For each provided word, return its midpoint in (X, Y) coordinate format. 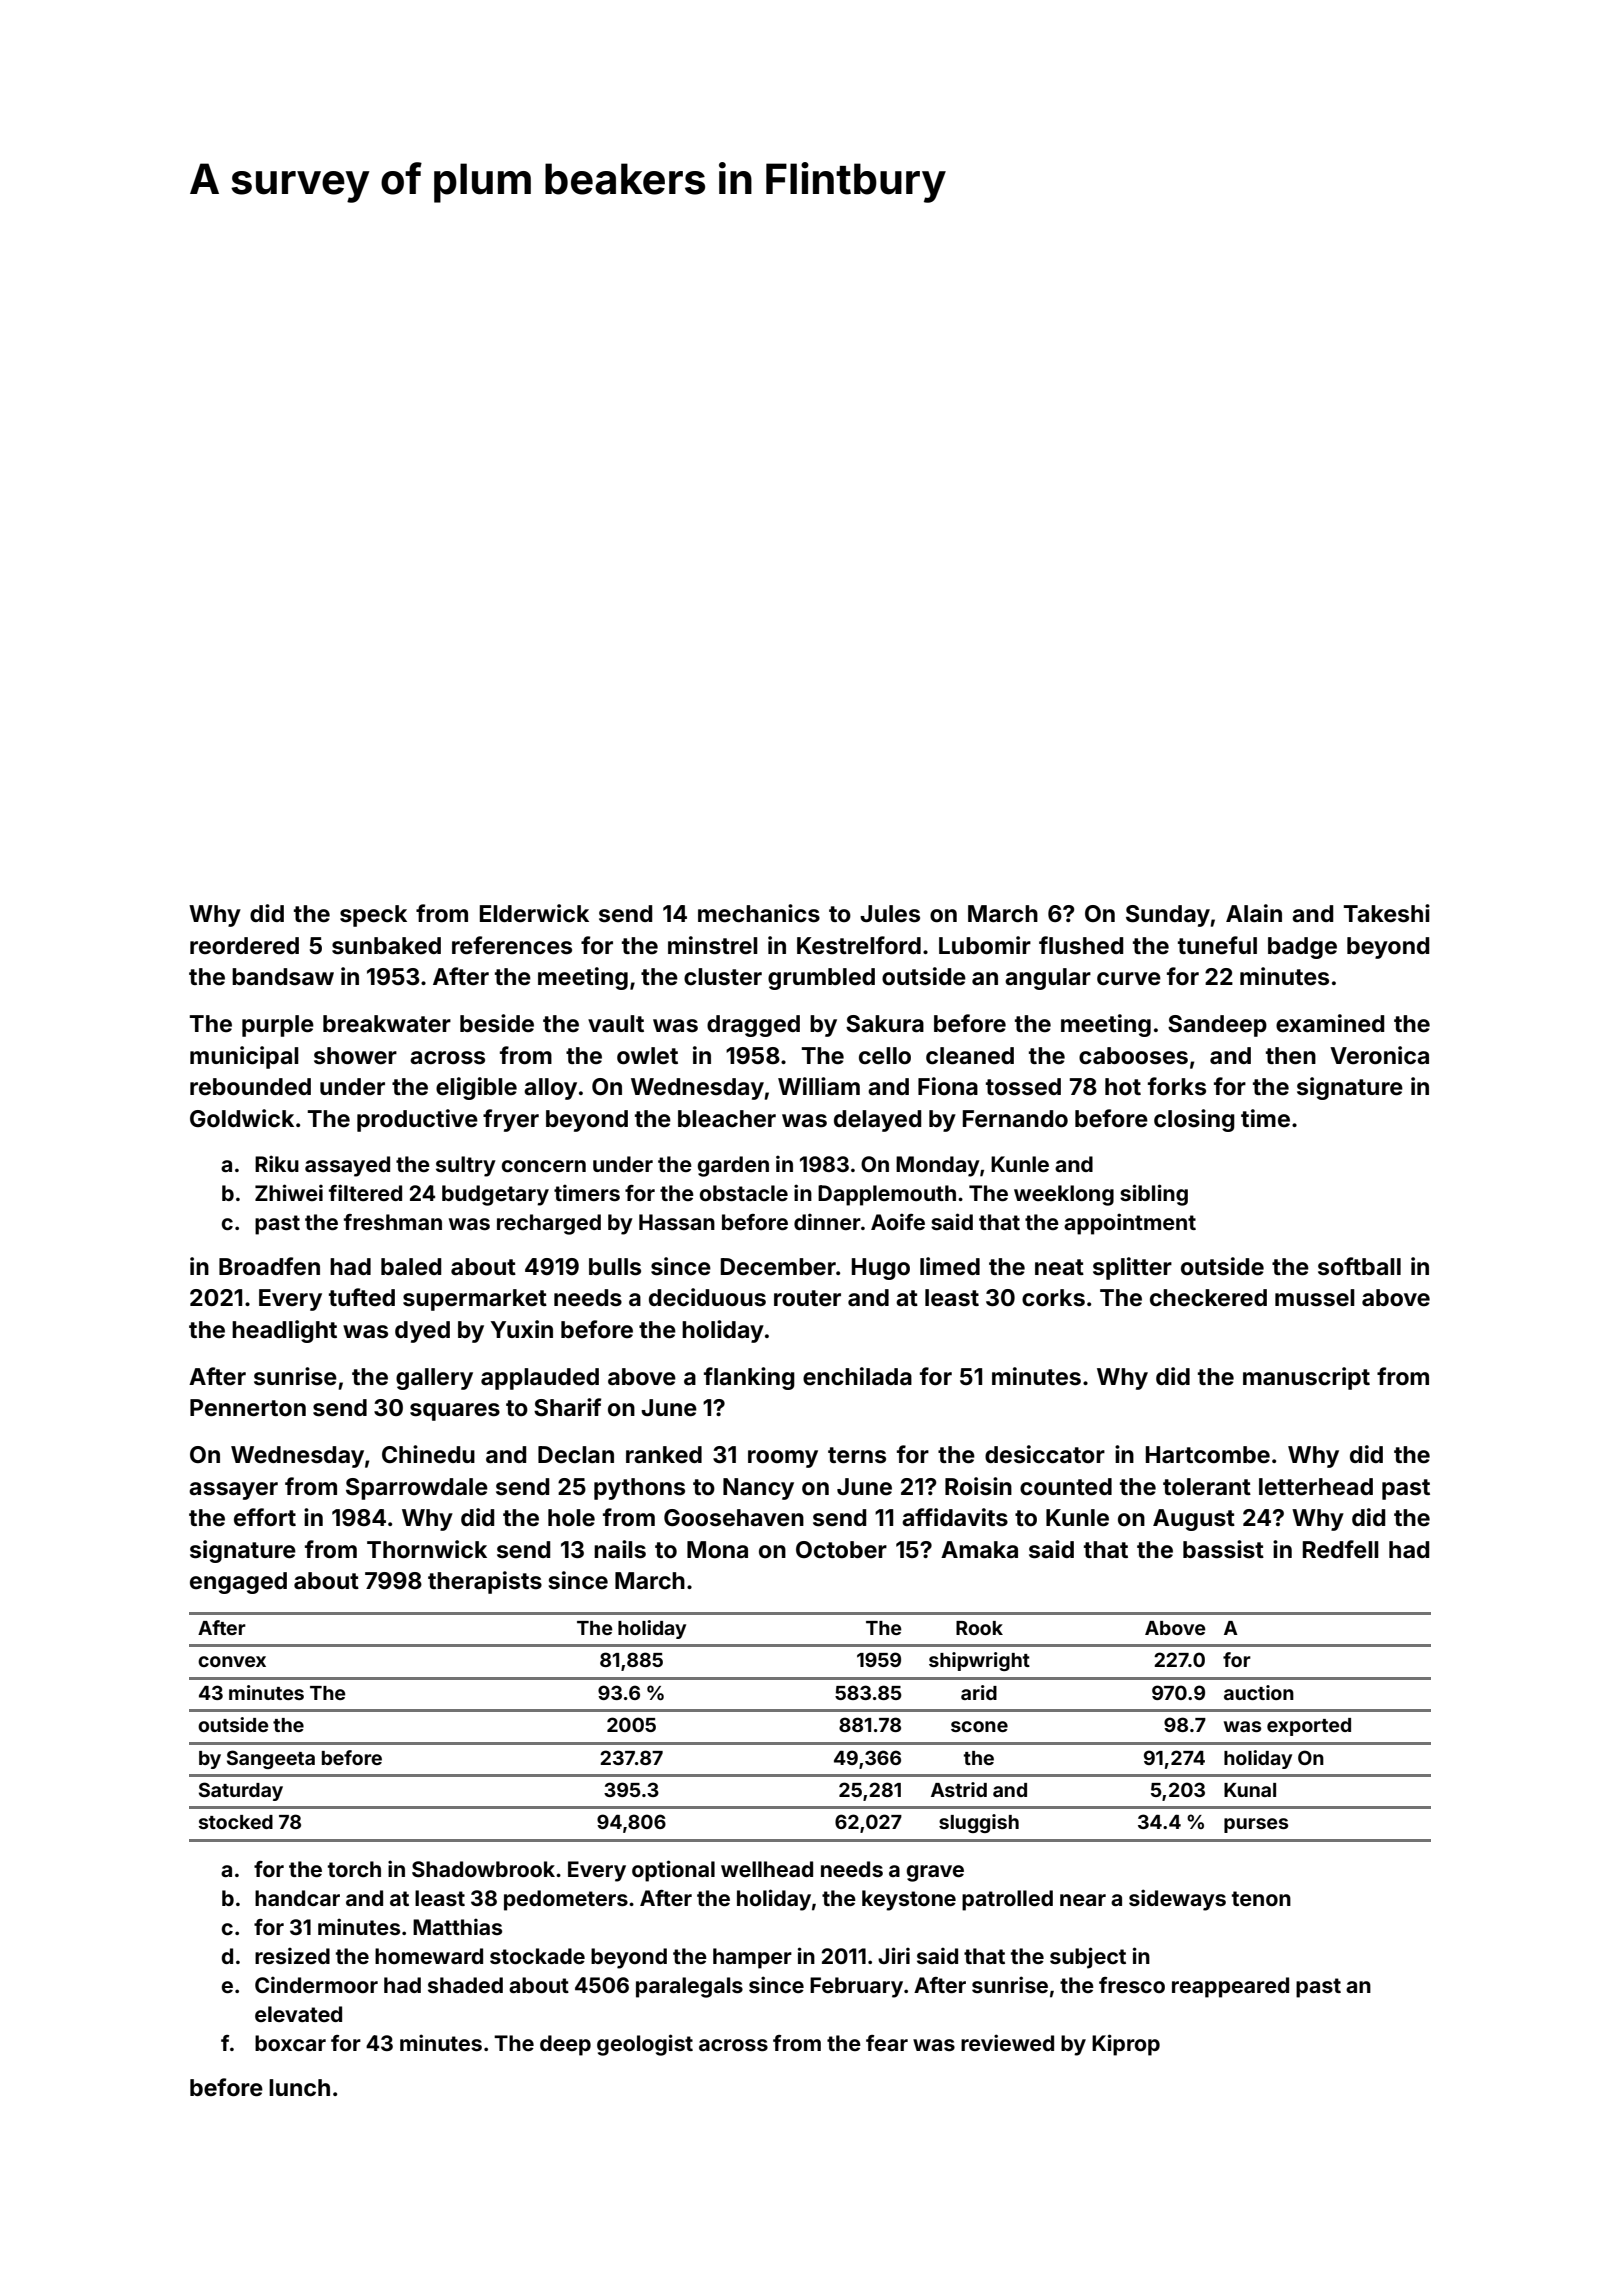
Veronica (1379, 1055)
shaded (465, 1985)
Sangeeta (271, 1759)
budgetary (495, 1195)
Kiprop (1126, 2045)
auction (1259, 1692)
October (841, 1550)
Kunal (1250, 1790)
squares (455, 1412)
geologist (645, 2045)
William (819, 1086)
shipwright (979, 1661)
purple (278, 1026)
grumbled (821, 979)
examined (1330, 1023)
